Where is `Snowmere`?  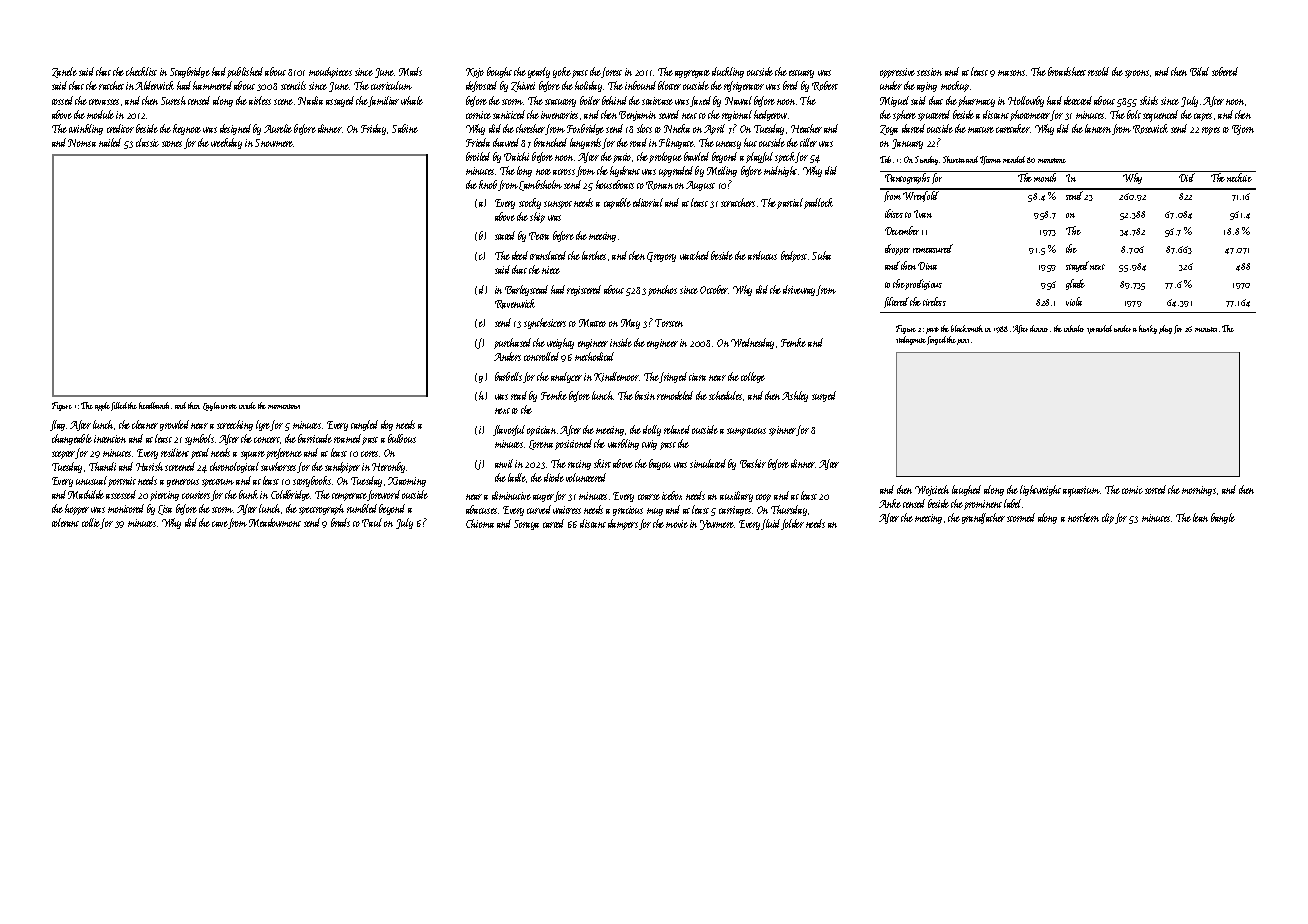
Snowmere is located at coordinates (274, 143).
